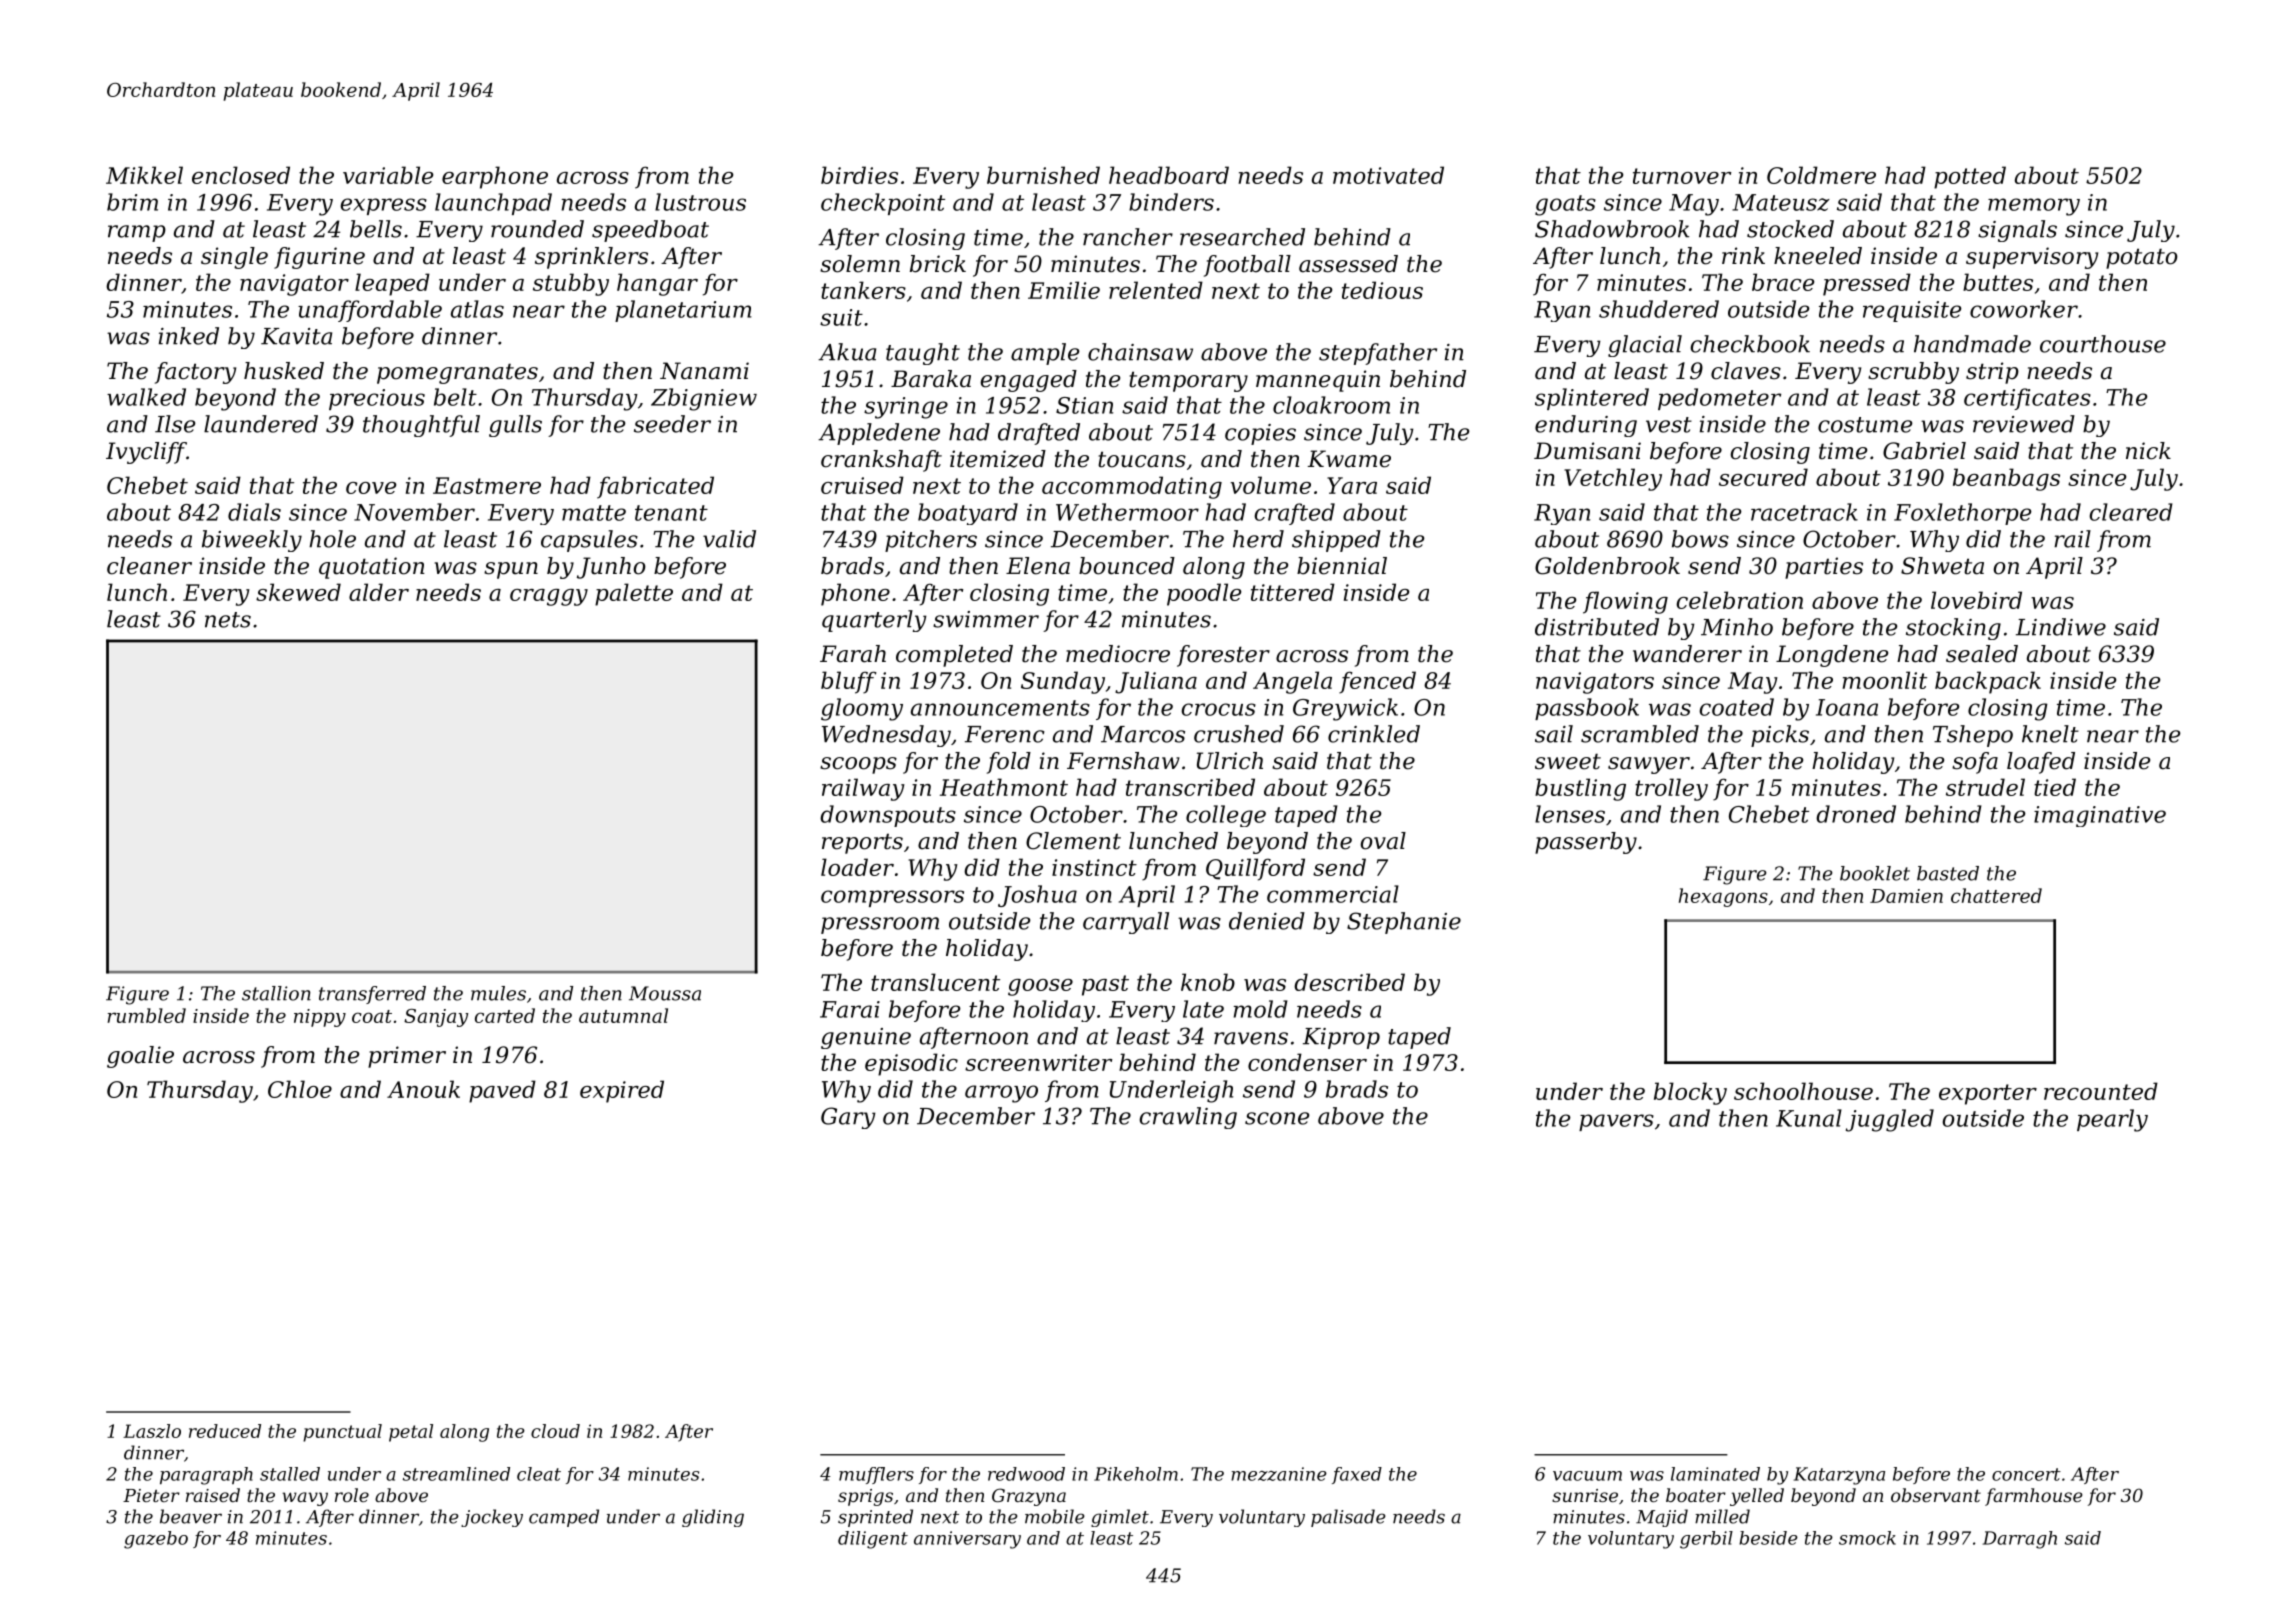 The width and height of the image is (2292, 1620). What do you see at coordinates (1277, 1118) in the image?
I see `scone` at bounding box center [1277, 1118].
